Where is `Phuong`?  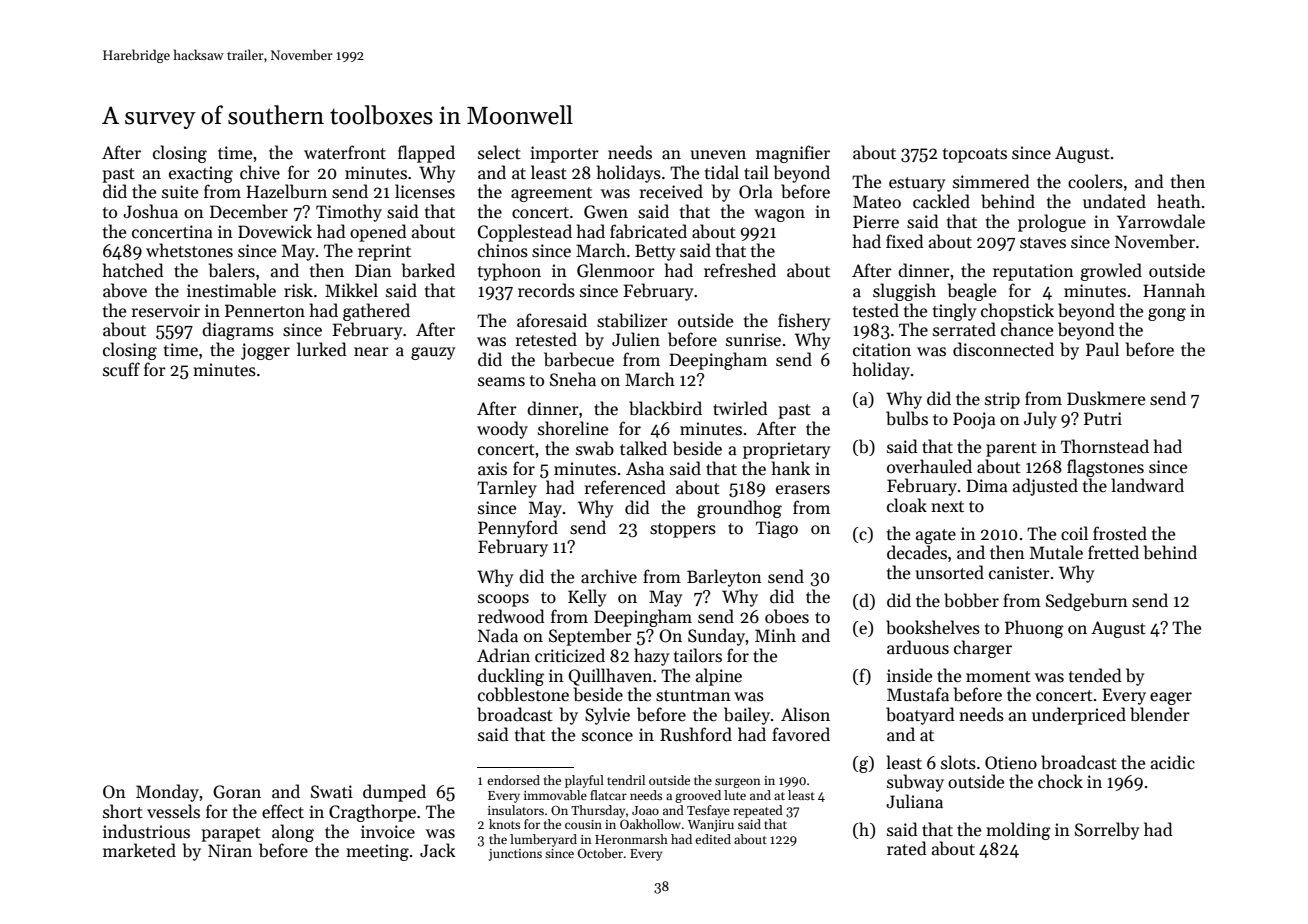
Phuong is located at coordinates (1034, 629).
